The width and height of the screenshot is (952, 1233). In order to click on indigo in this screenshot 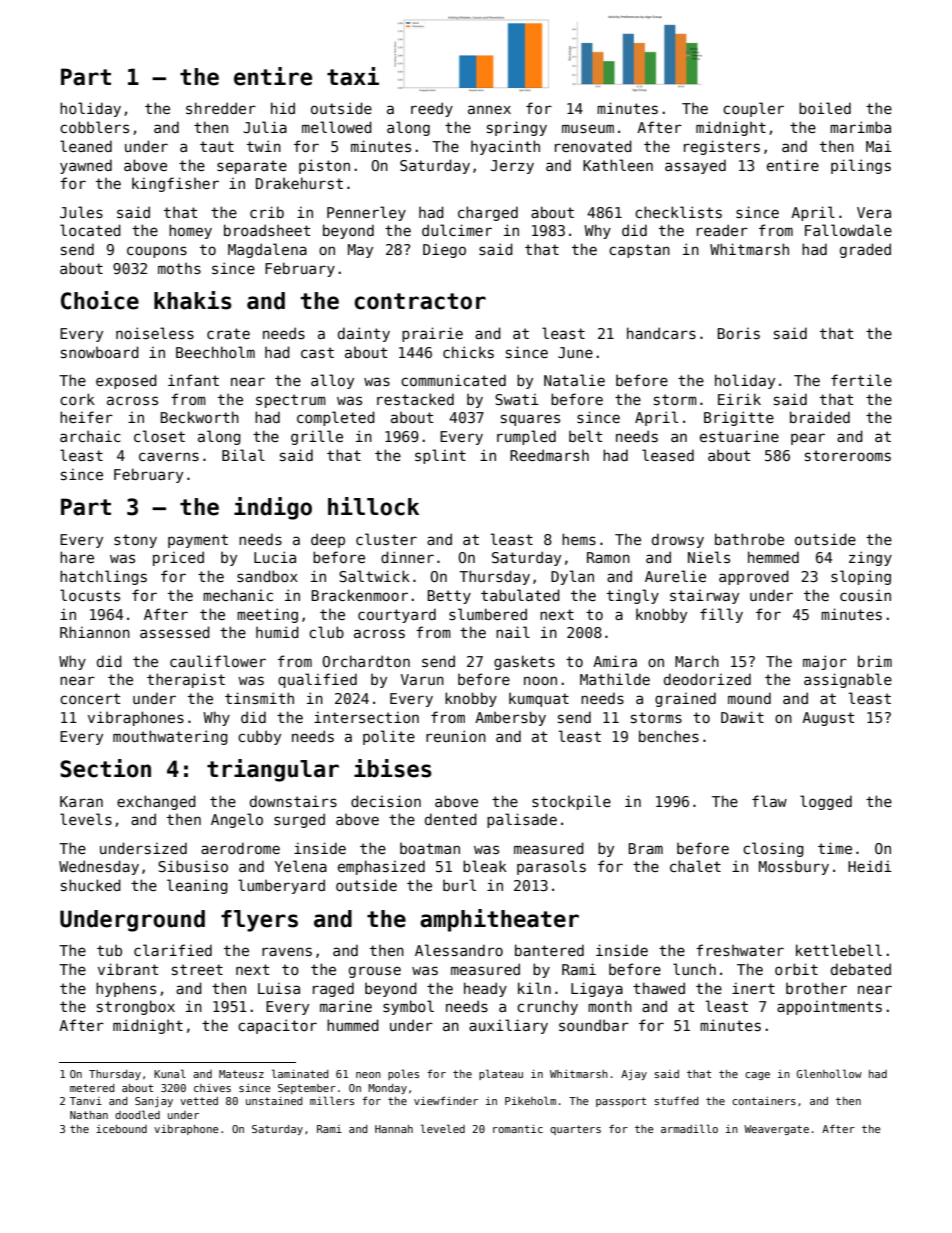, I will do `click(273, 508)`.
